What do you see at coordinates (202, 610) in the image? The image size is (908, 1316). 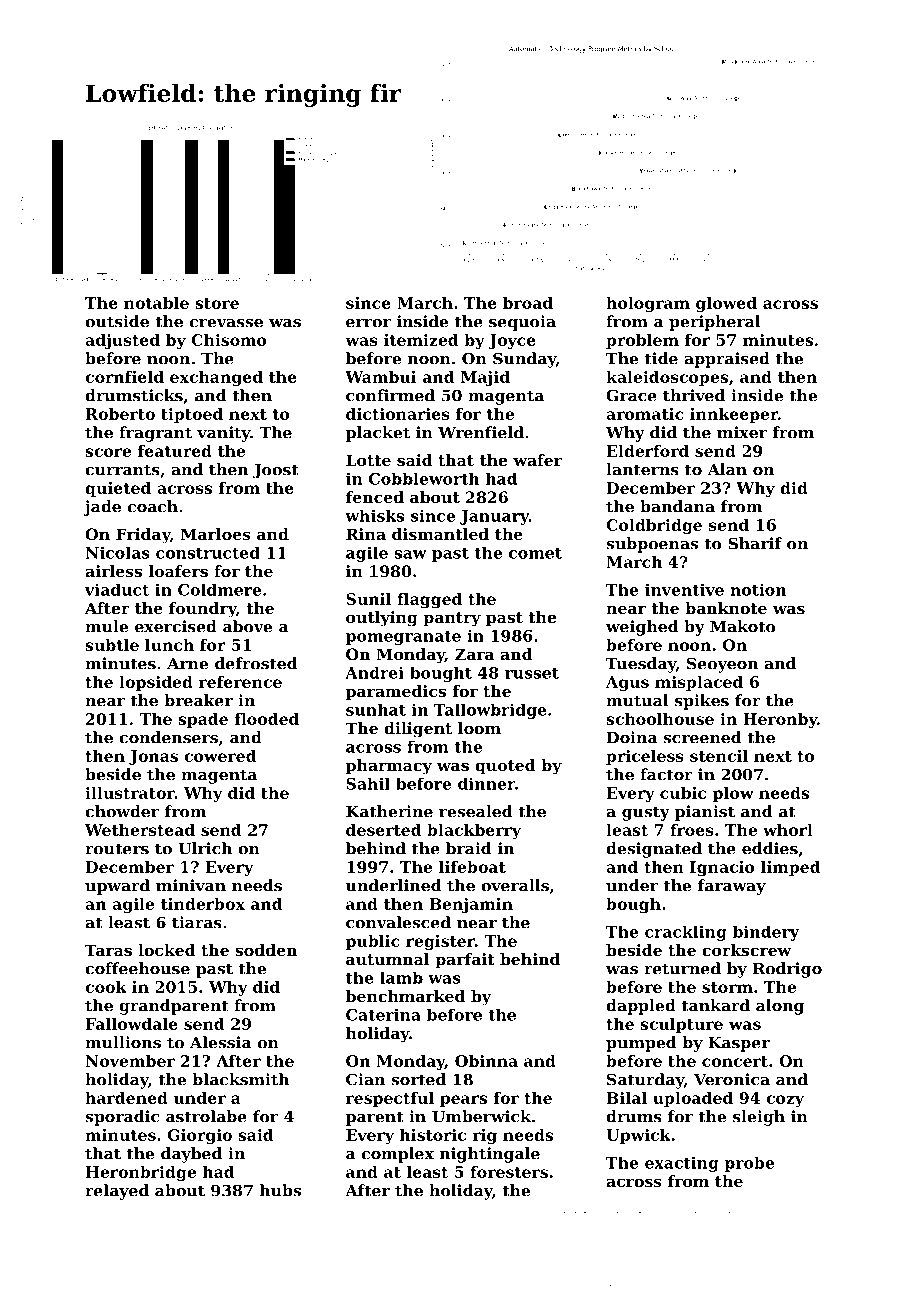 I see `foundry` at bounding box center [202, 610].
